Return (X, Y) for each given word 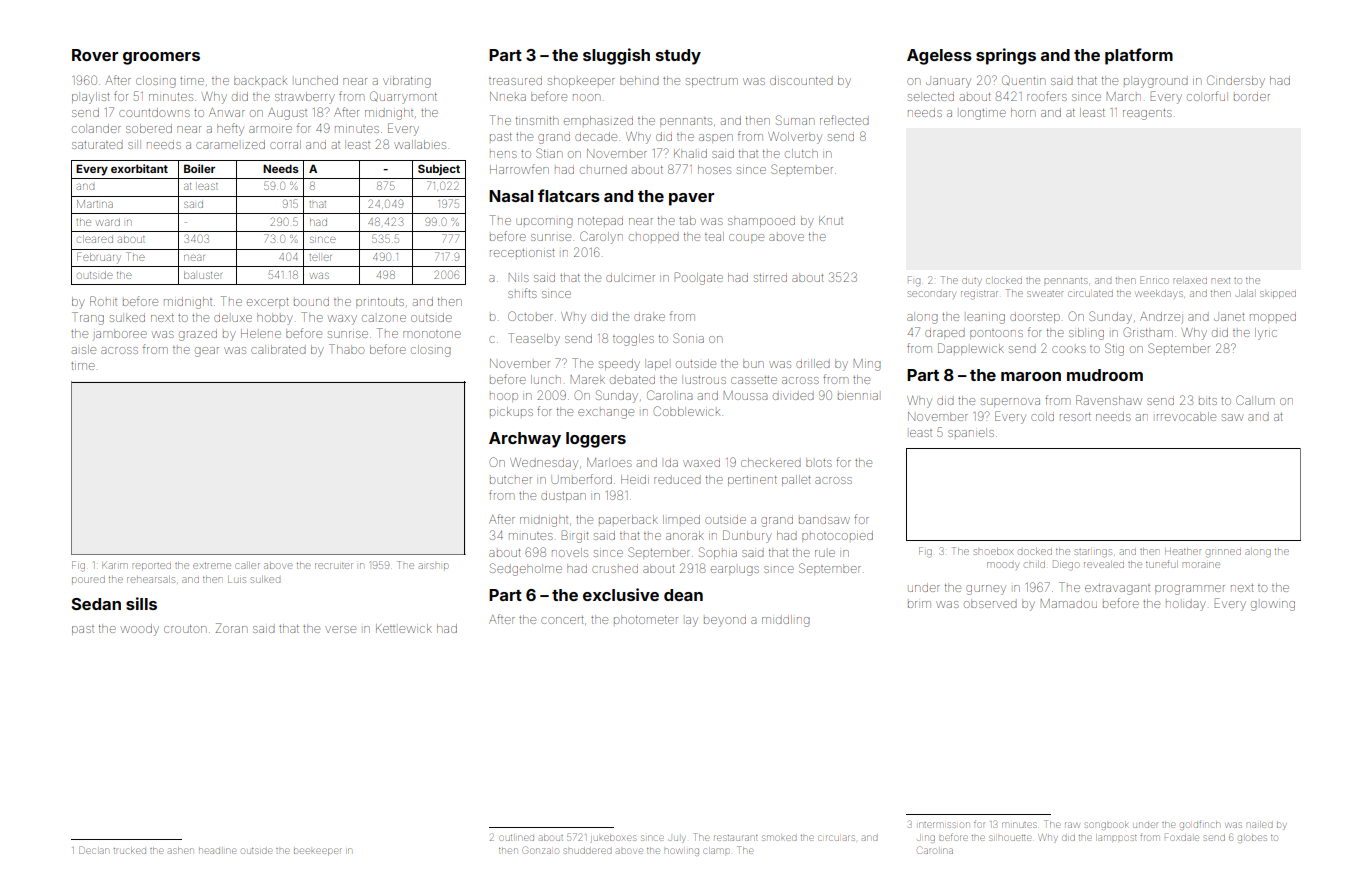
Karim (115, 566)
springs (1006, 56)
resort (1075, 417)
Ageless (939, 57)
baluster (203, 275)
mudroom (1105, 375)
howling (681, 852)
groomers (161, 58)
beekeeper (317, 851)
